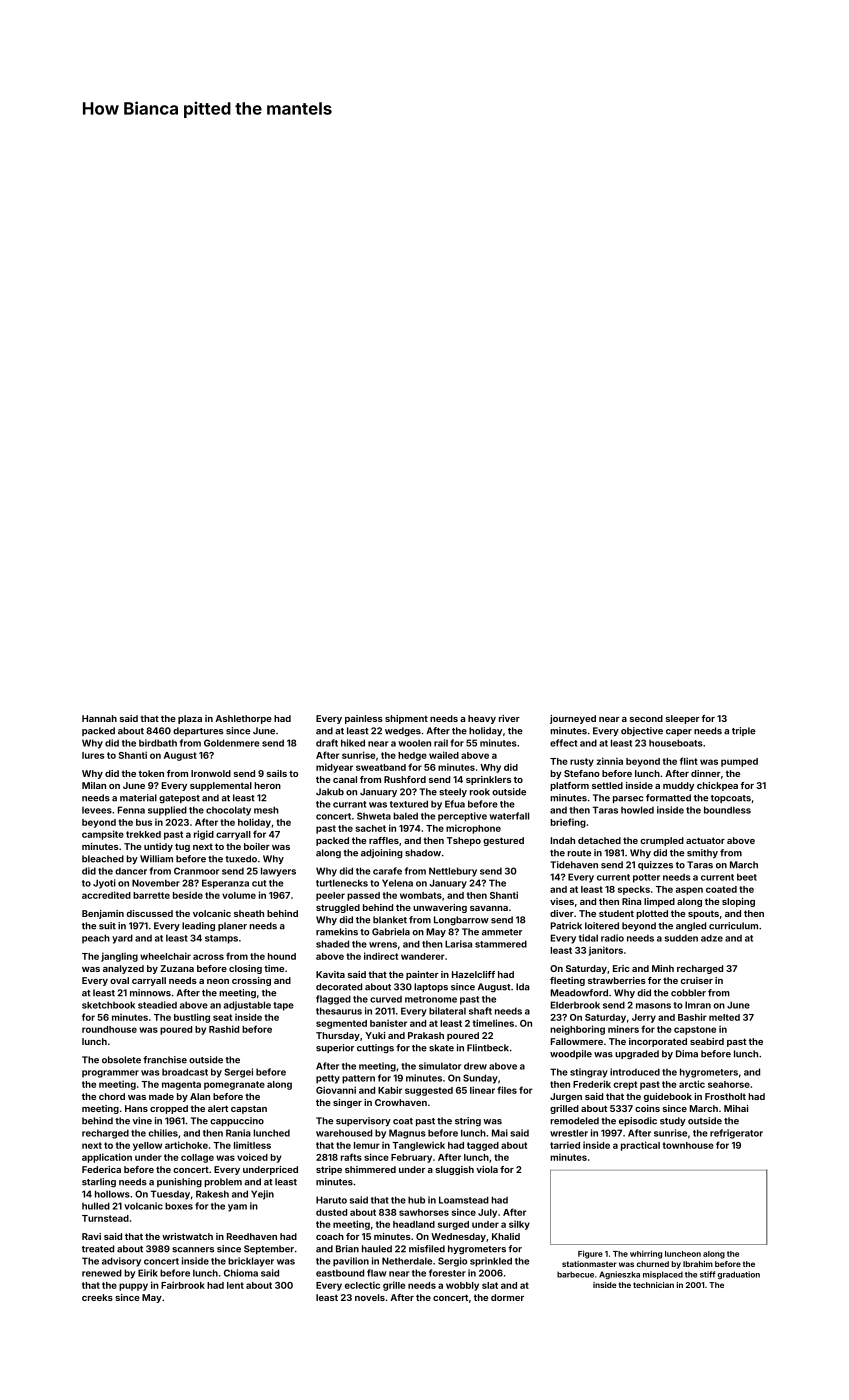  I want to click on heavy, so click(482, 719).
